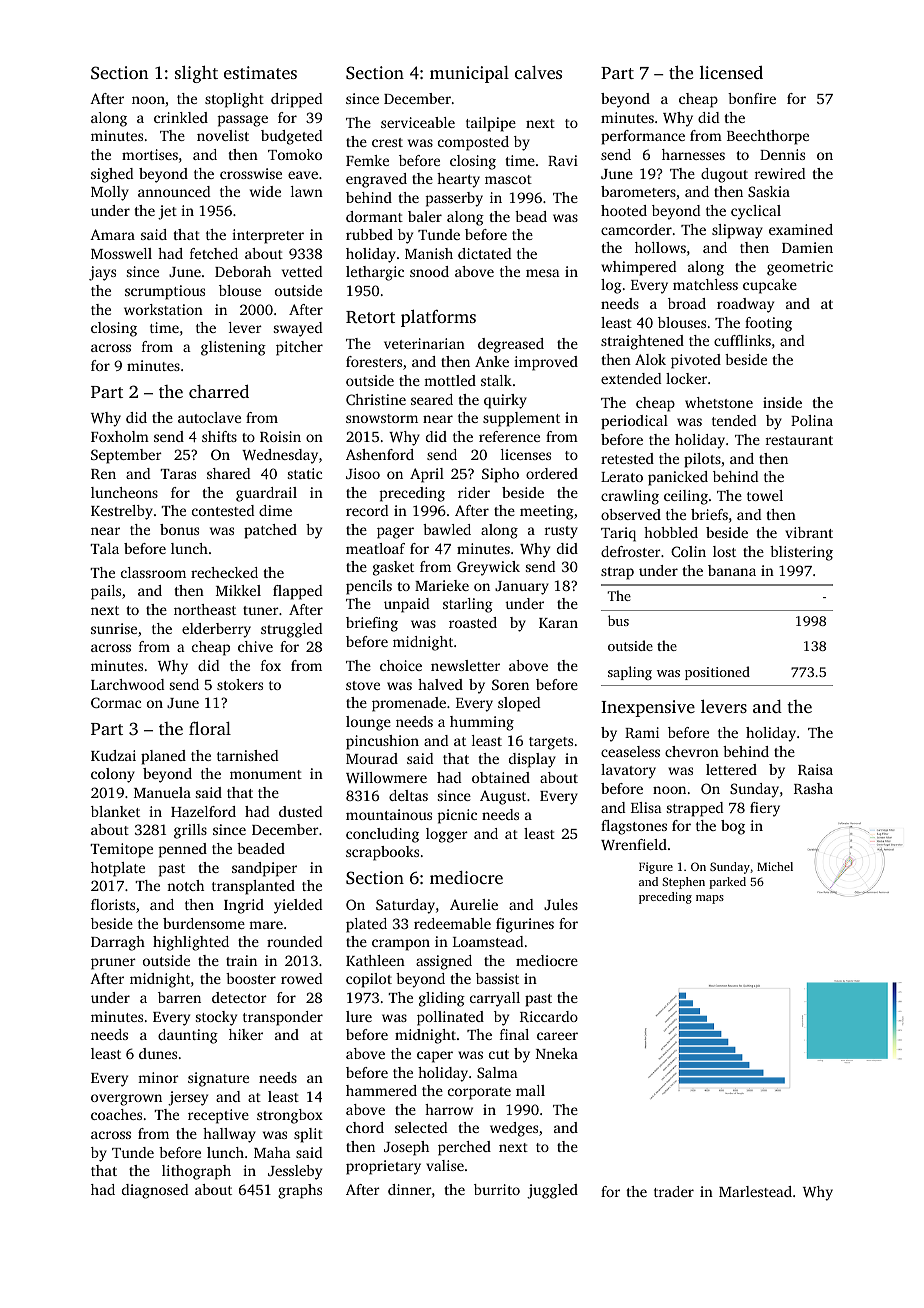 The height and width of the screenshot is (1308, 924). Describe the element at coordinates (469, 74) in the screenshot. I see `municipal` at that location.
